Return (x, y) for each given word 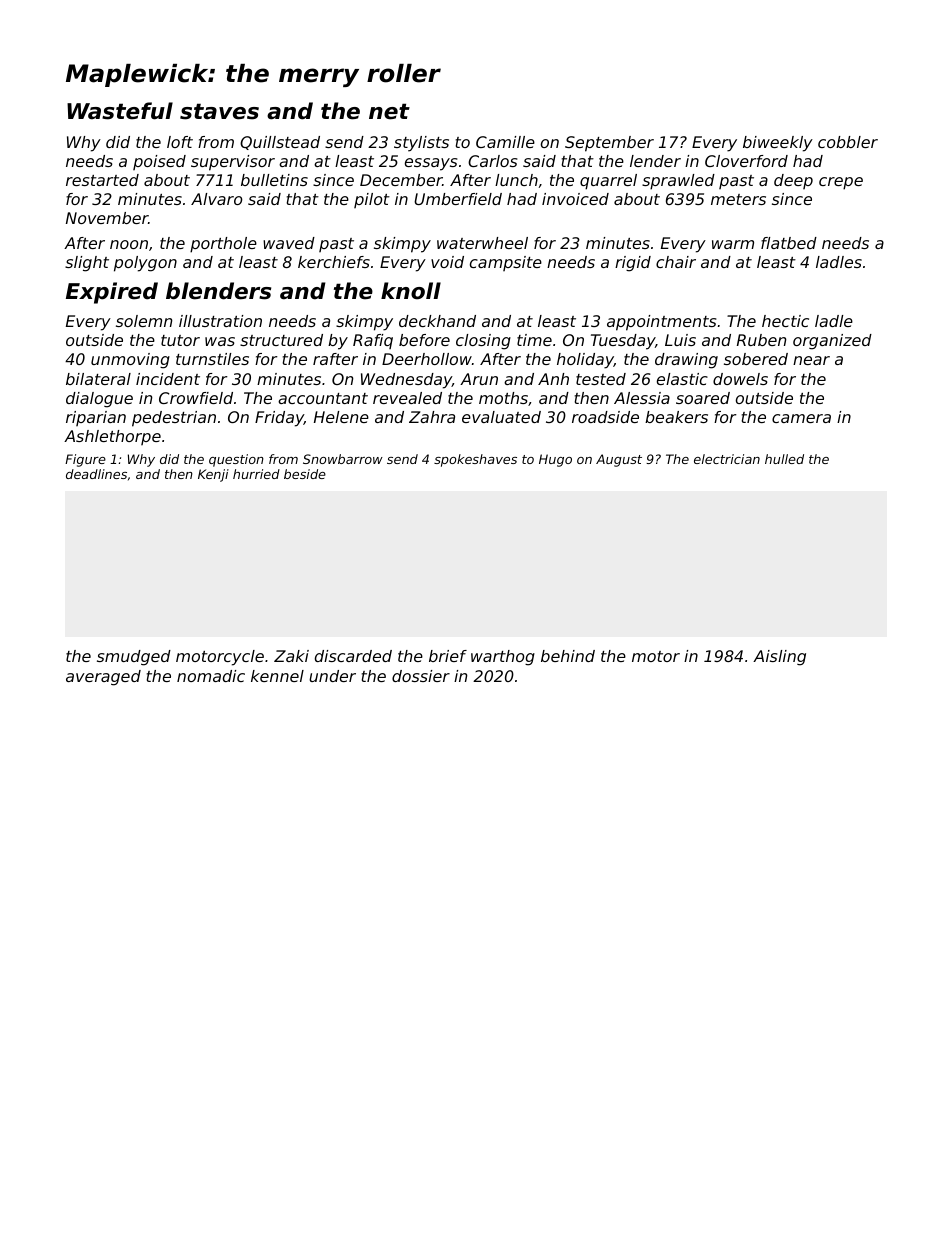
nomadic (211, 676)
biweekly (778, 144)
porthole (223, 245)
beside (305, 474)
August (619, 460)
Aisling (779, 658)
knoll (411, 291)
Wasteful (120, 111)
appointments (661, 323)
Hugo (555, 460)
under (332, 676)
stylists (421, 144)
